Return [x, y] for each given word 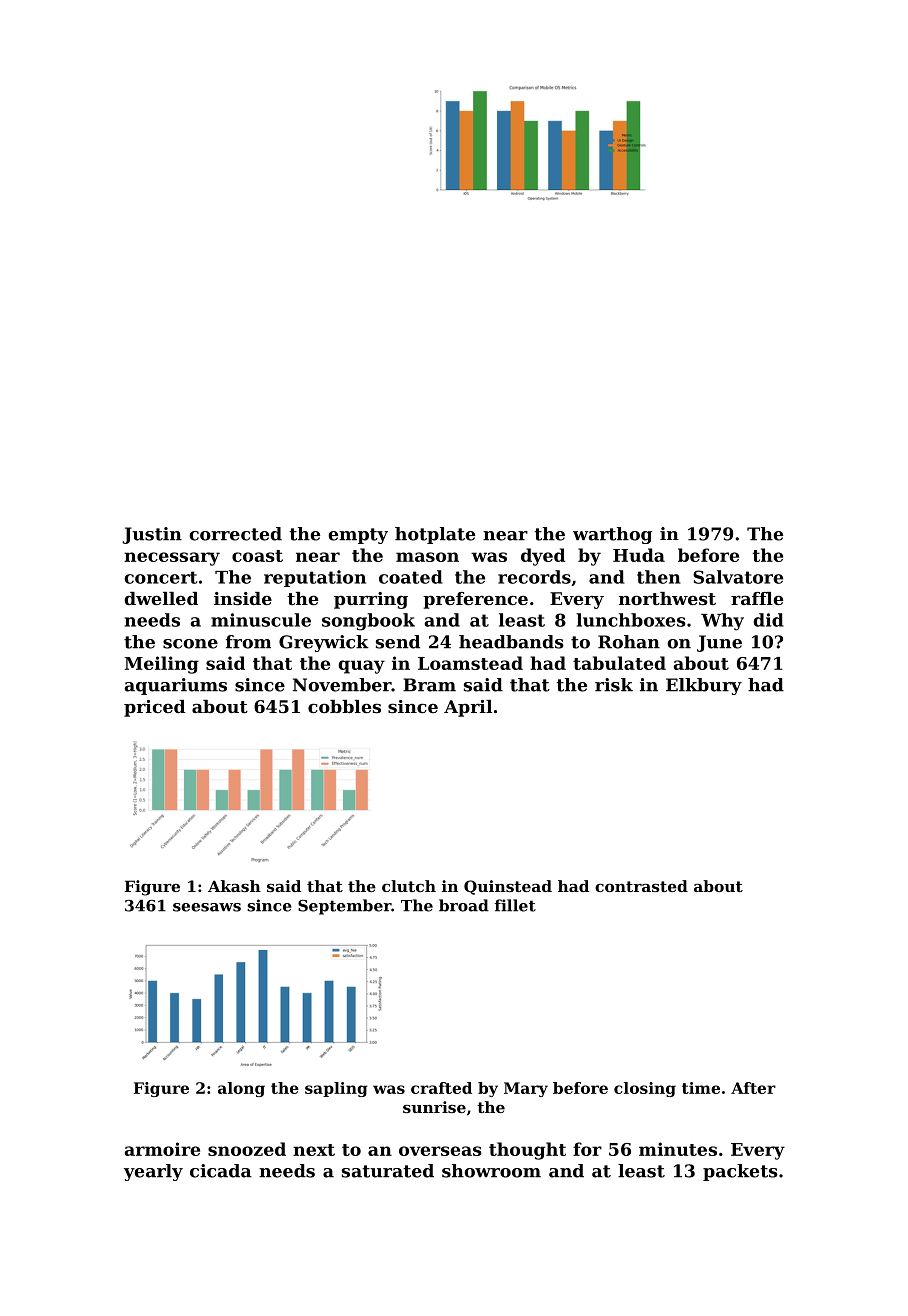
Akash [234, 886]
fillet [515, 905]
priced [155, 708]
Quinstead [508, 887]
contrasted [641, 886]
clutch [409, 886]
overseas [440, 1151]
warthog [612, 535]
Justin [152, 535]
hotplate [435, 535]
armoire [162, 1149]
